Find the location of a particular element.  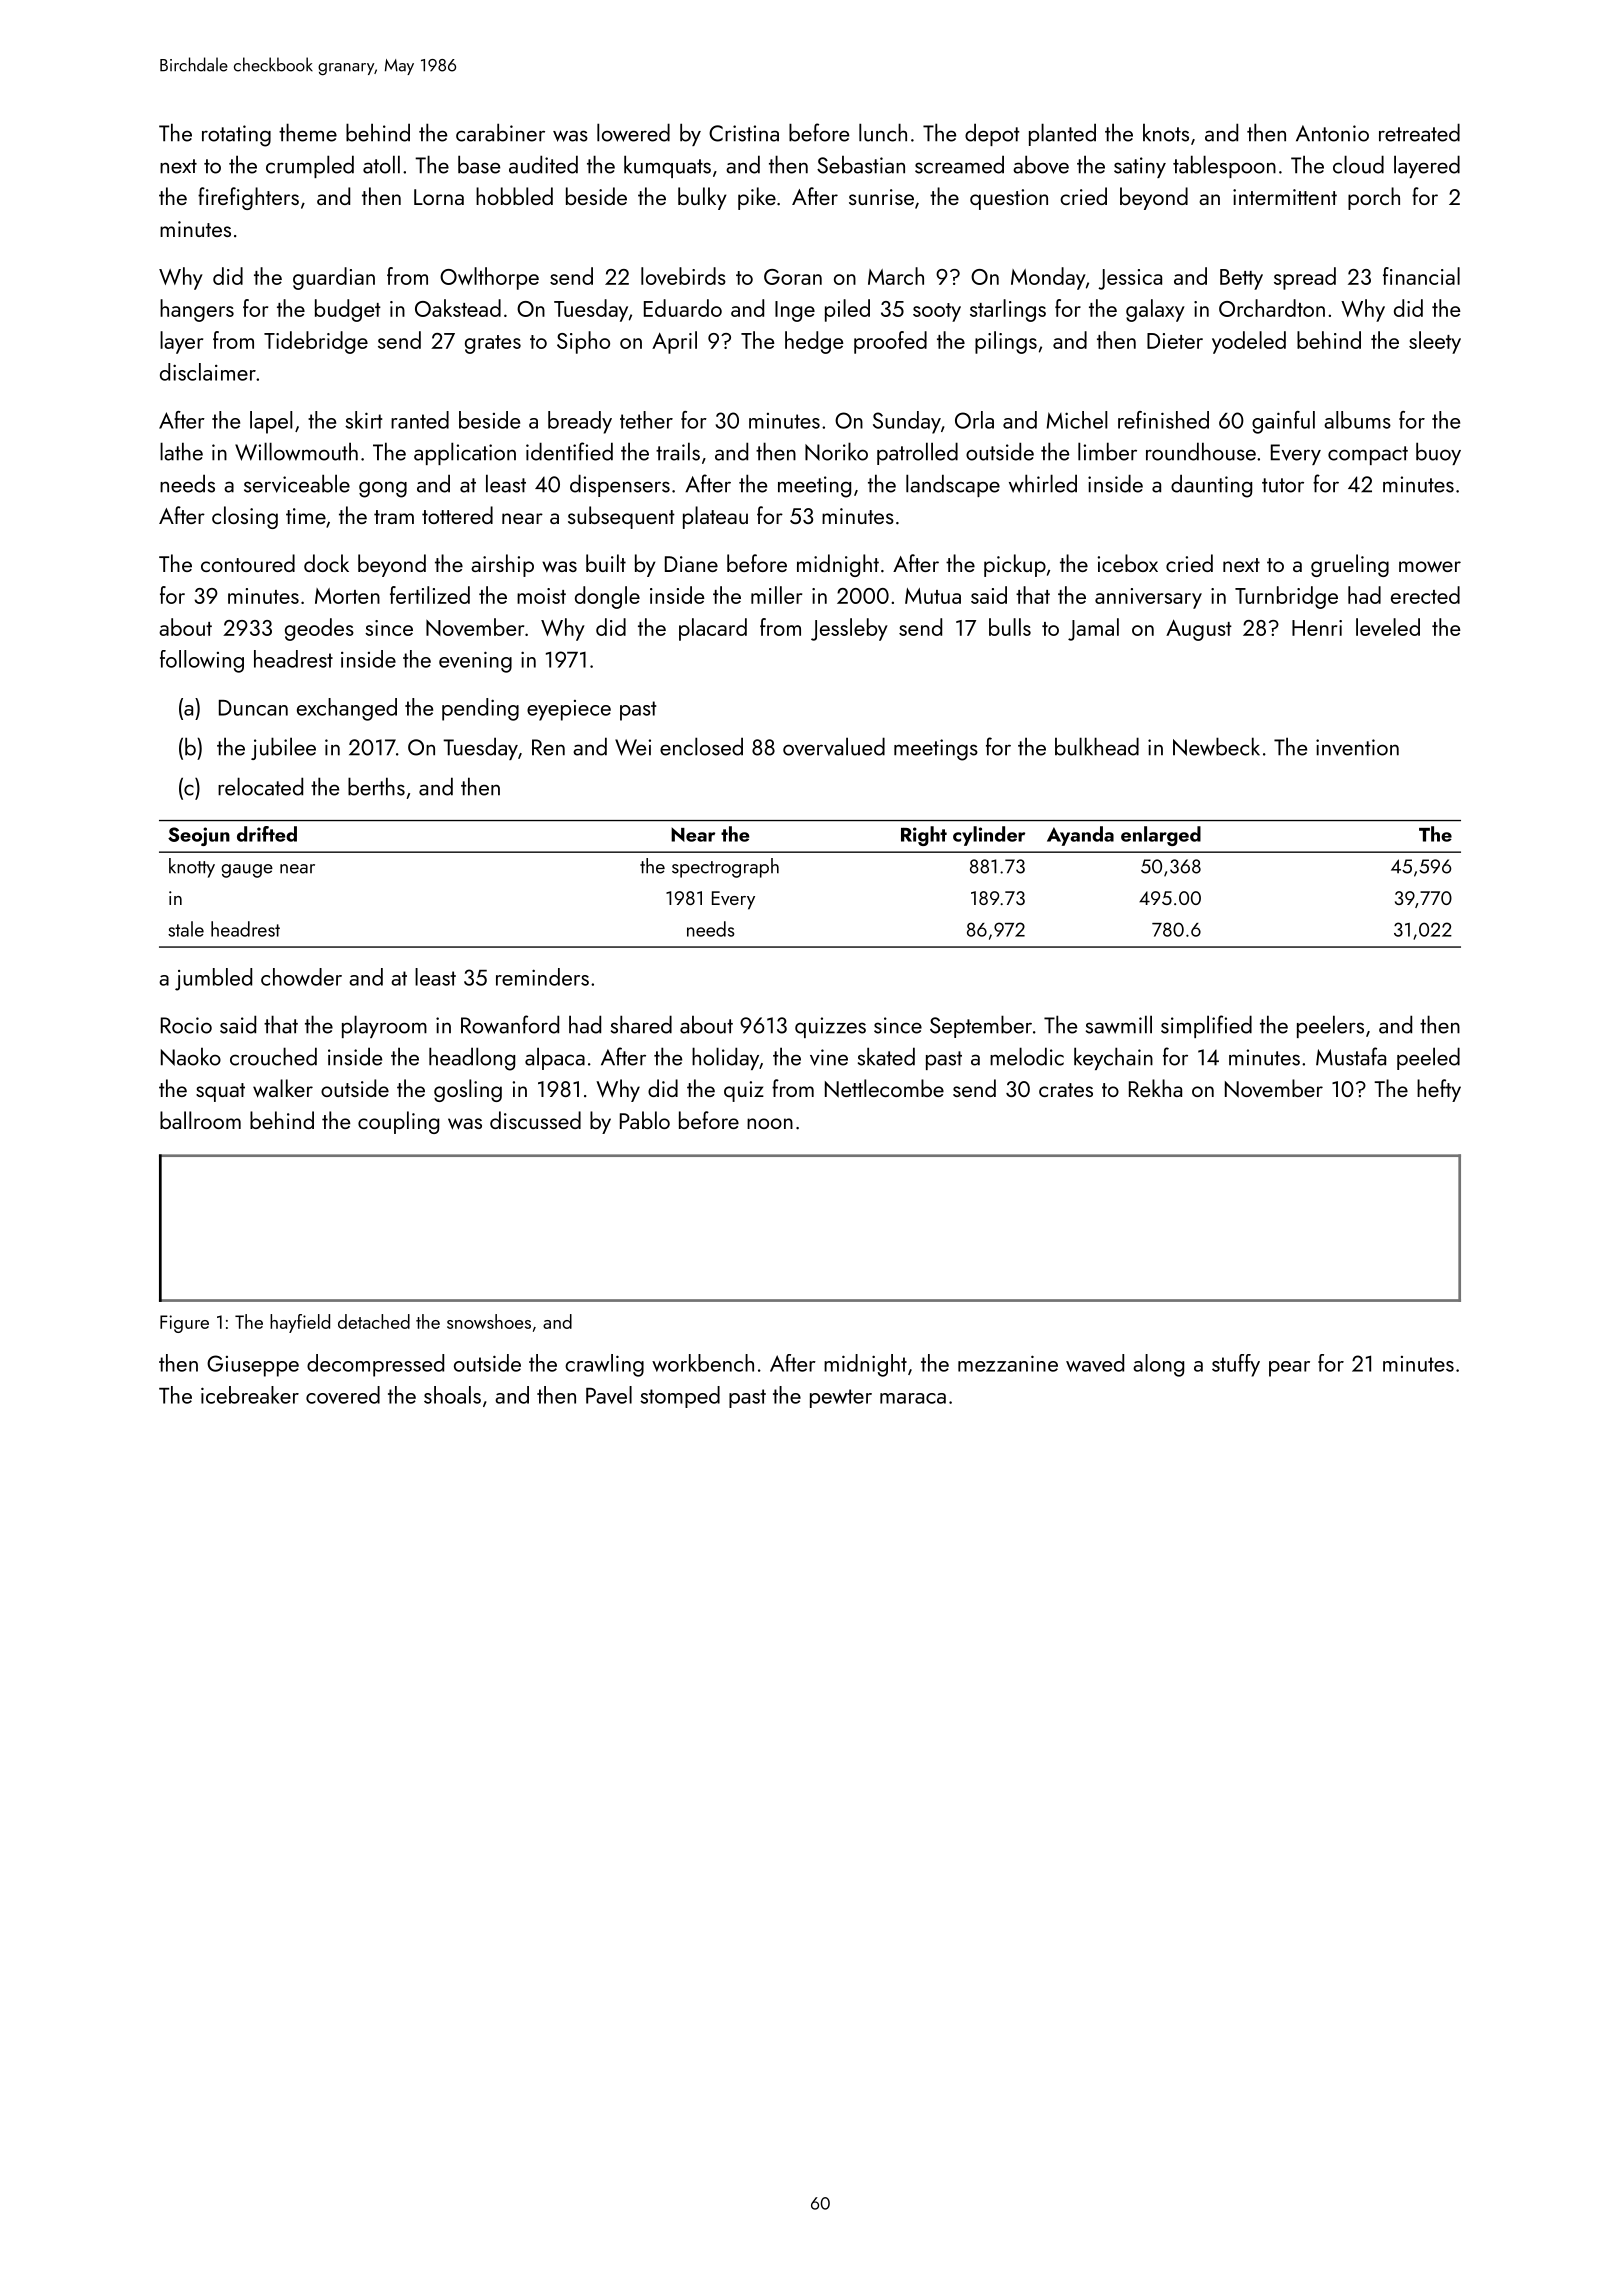

contoured is located at coordinates (248, 563).
